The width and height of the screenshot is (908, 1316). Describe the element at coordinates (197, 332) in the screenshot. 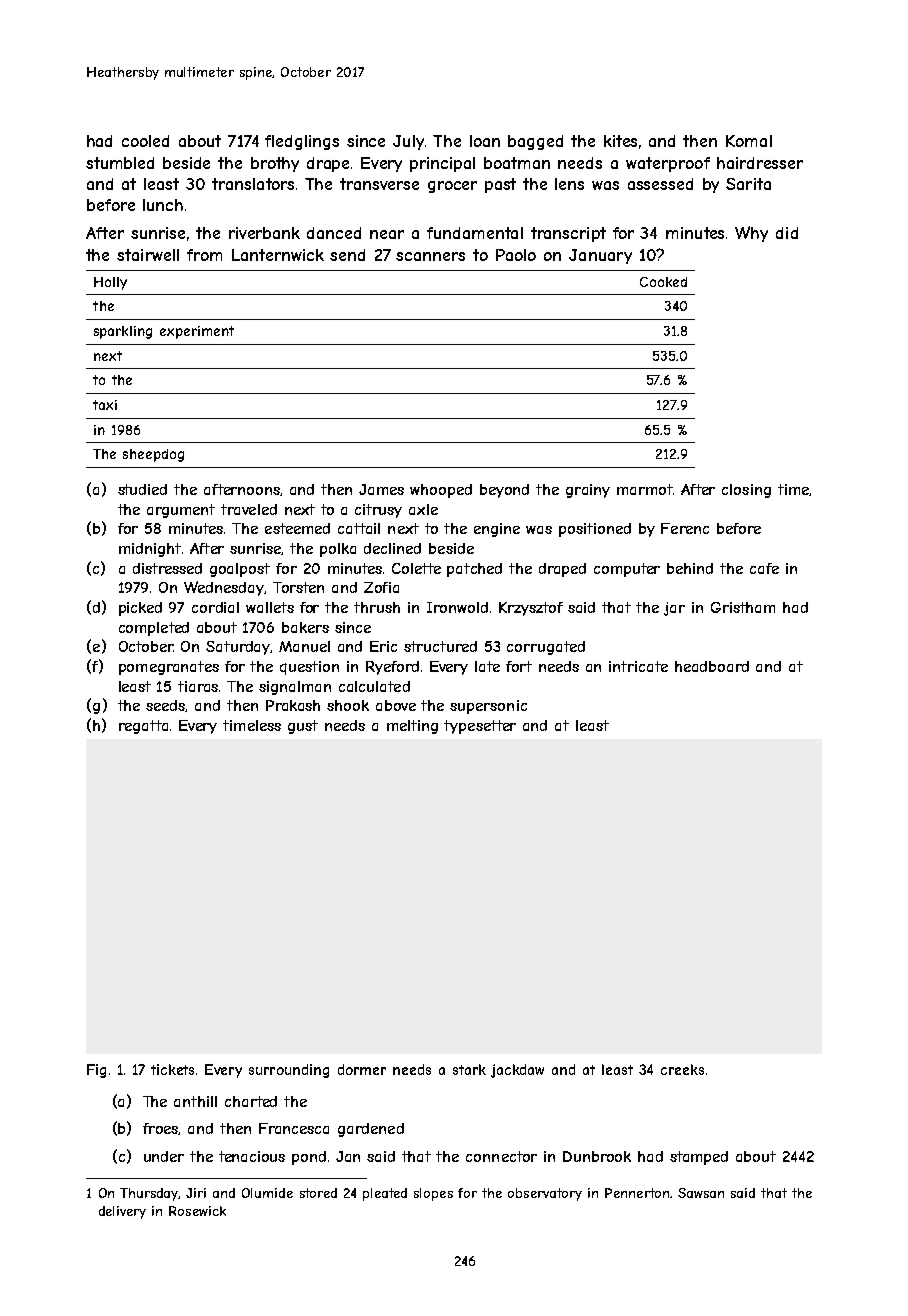

I see `experiment` at that location.
